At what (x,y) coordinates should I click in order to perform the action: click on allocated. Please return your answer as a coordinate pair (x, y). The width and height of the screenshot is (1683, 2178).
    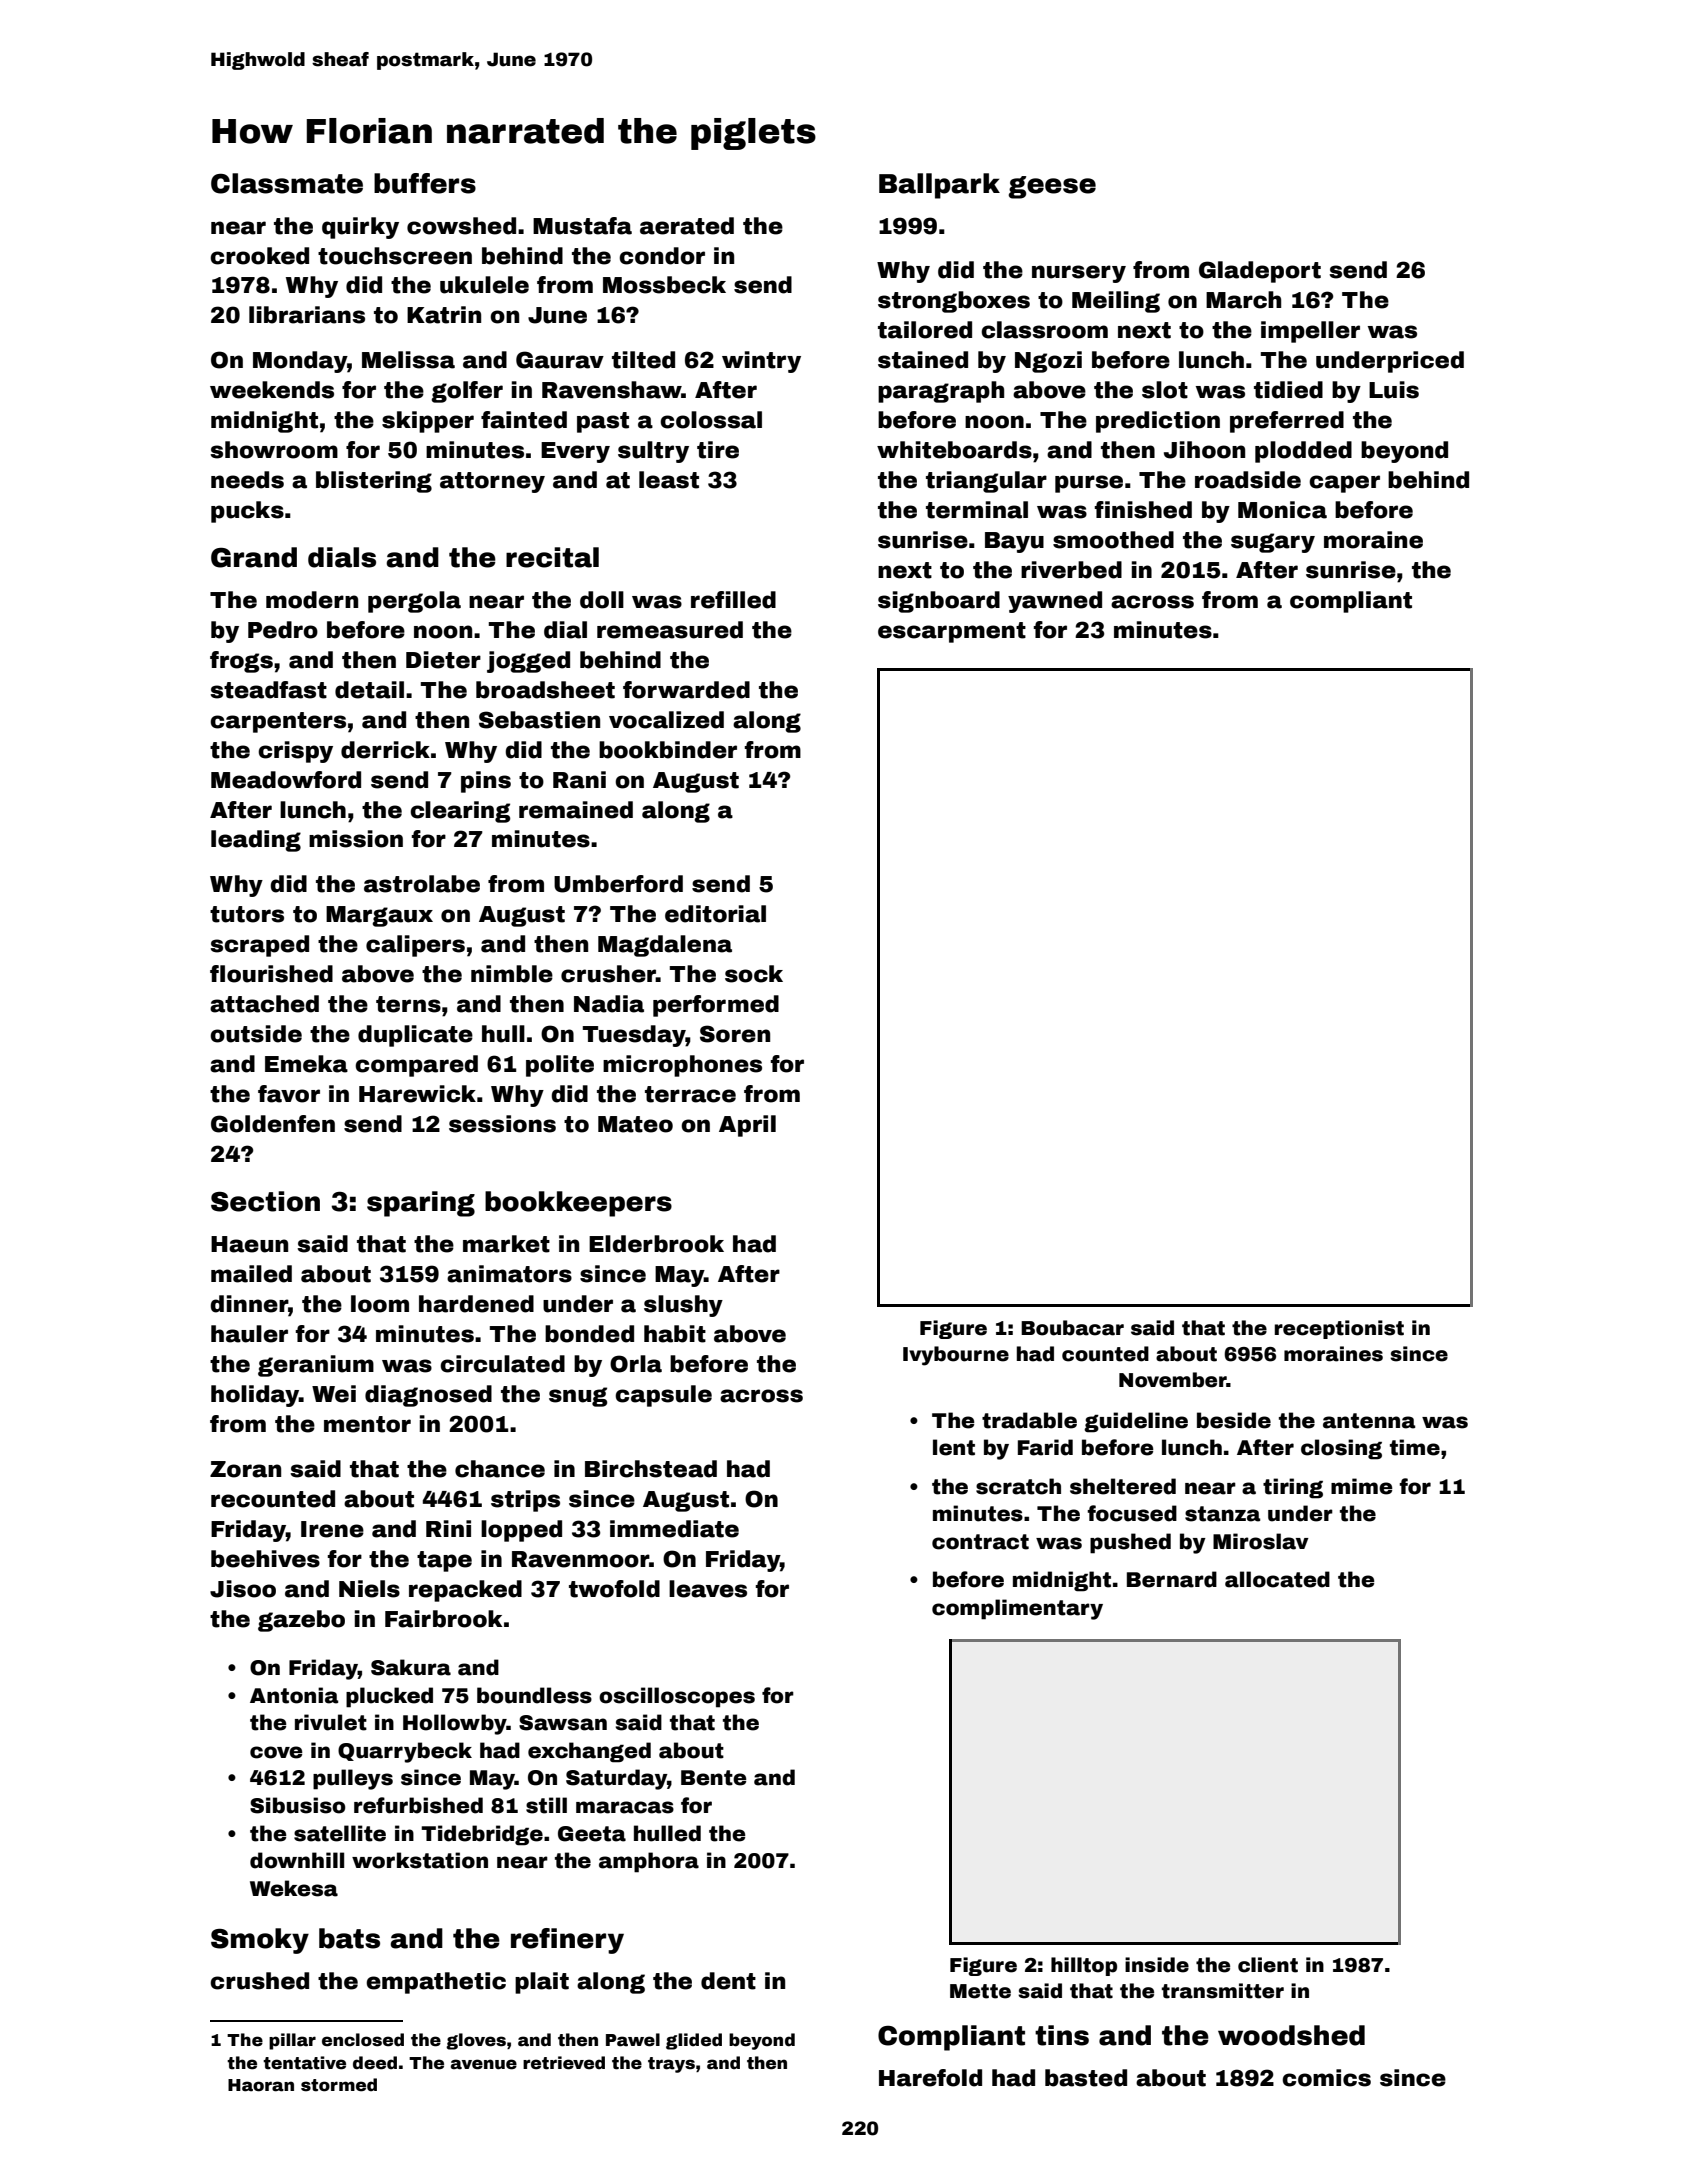
    Looking at the image, I should click on (1277, 1579).
